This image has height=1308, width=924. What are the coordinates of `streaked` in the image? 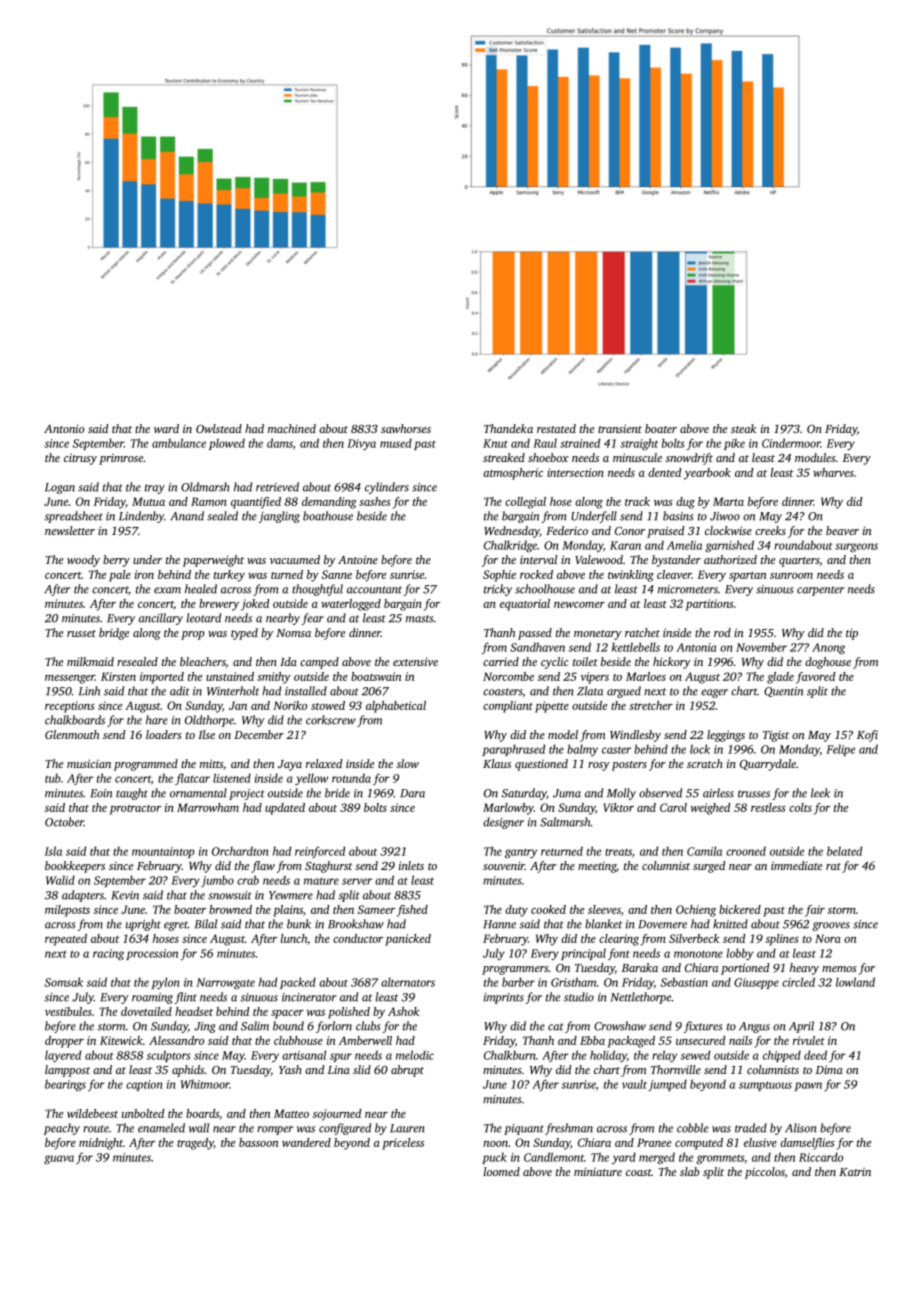 It's located at (504, 457).
